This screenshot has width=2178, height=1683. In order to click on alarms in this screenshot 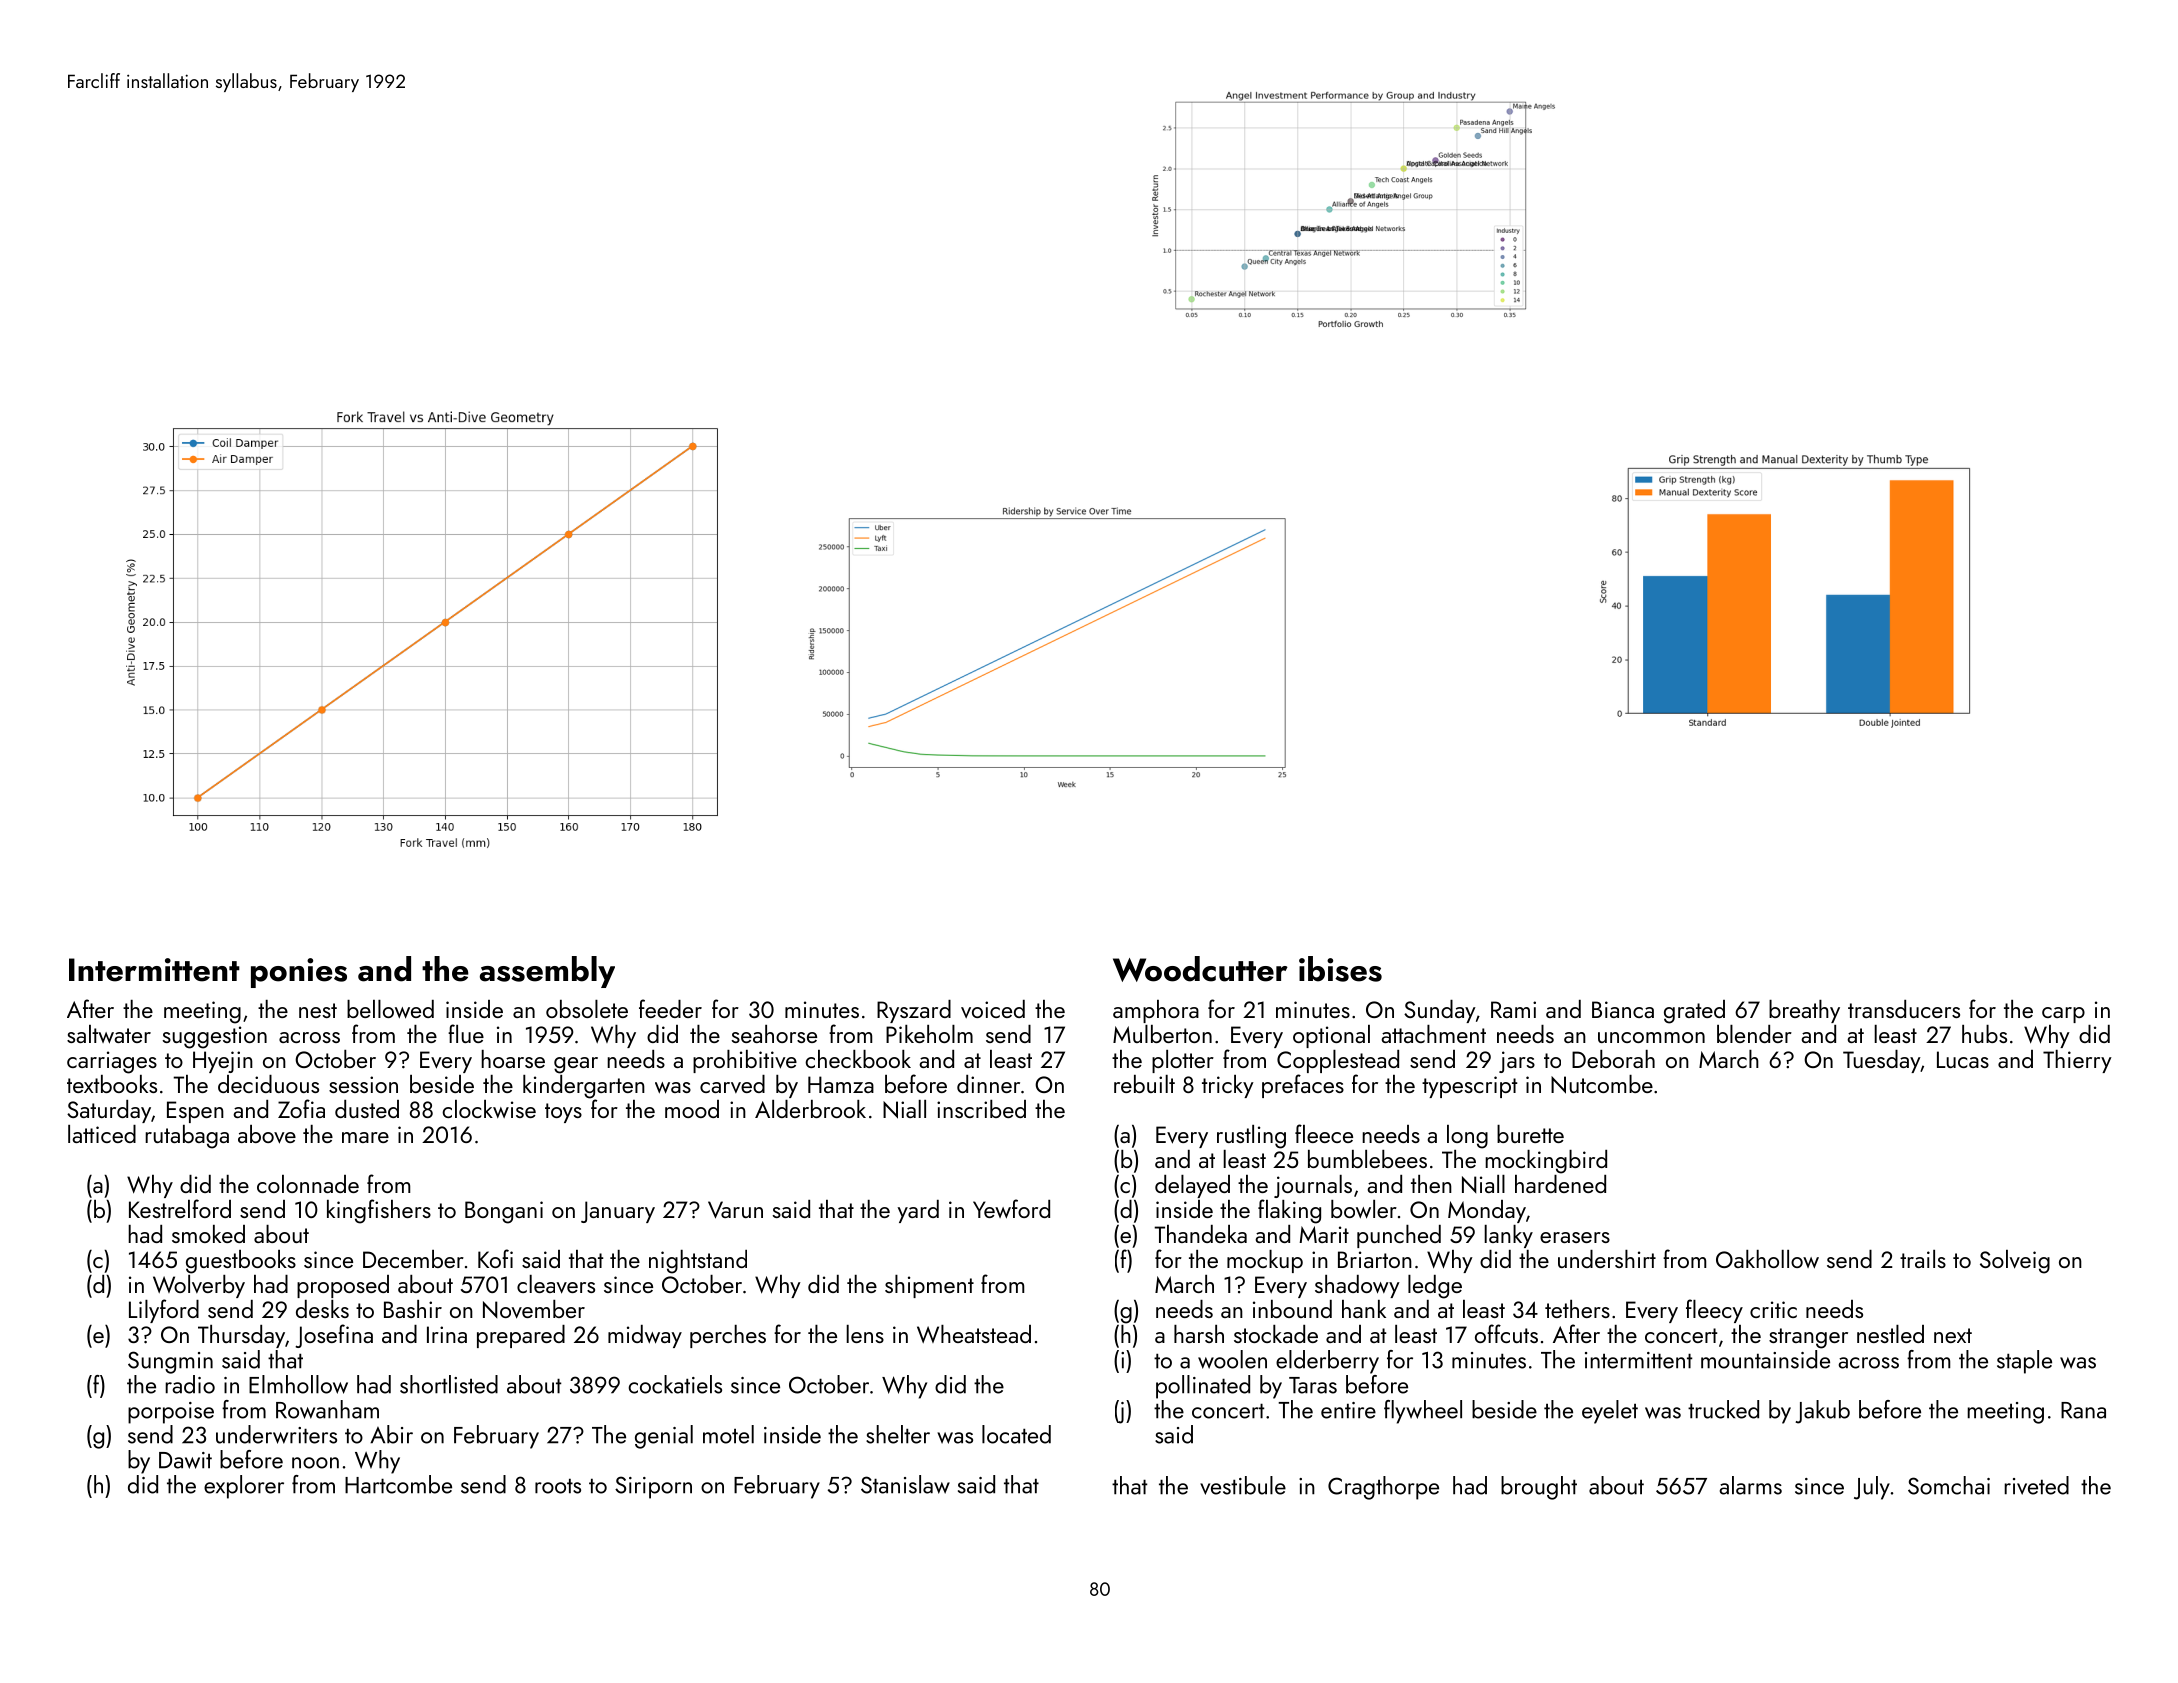, I will do `click(1751, 1485)`.
